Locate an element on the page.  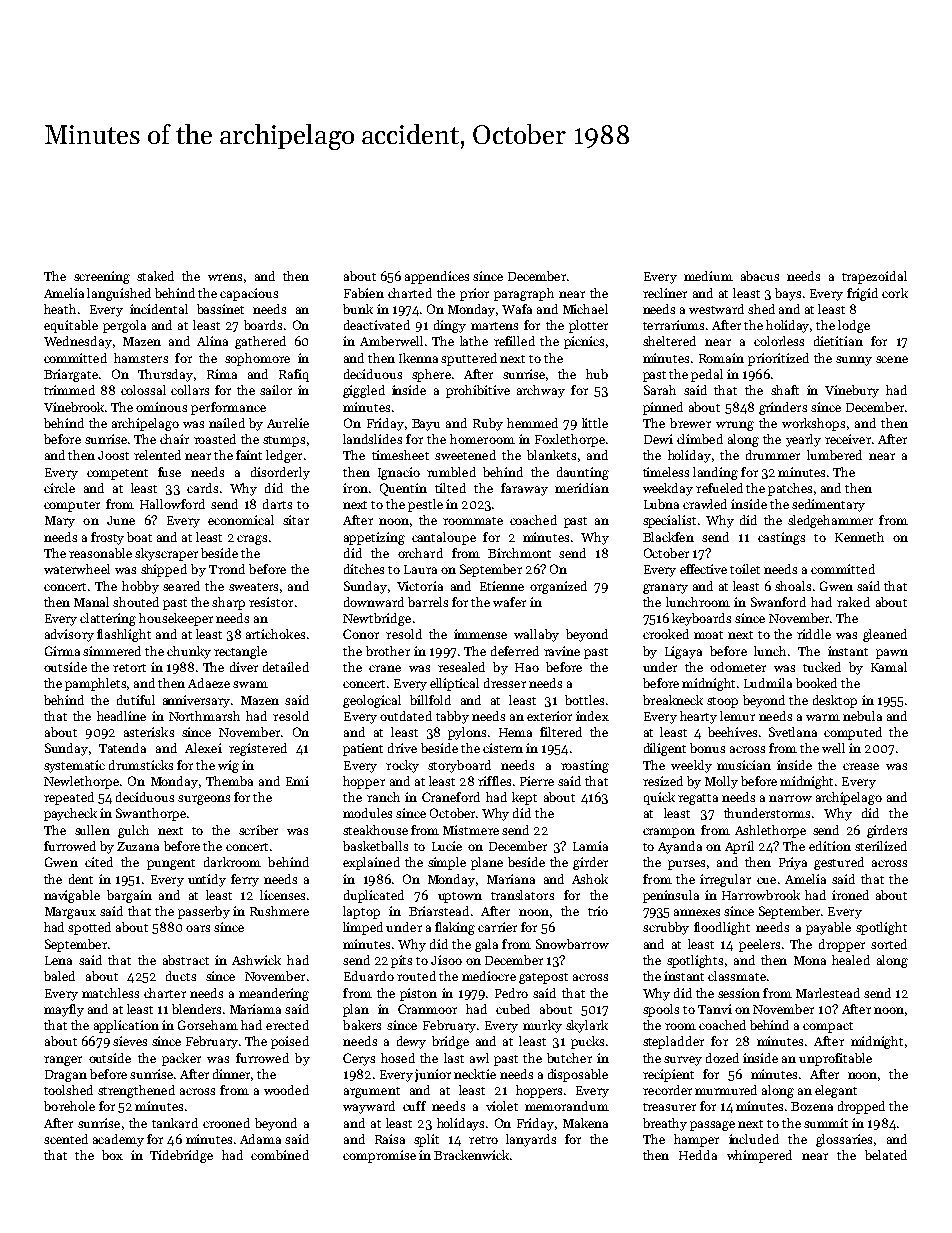
wrens is located at coordinates (225, 277).
